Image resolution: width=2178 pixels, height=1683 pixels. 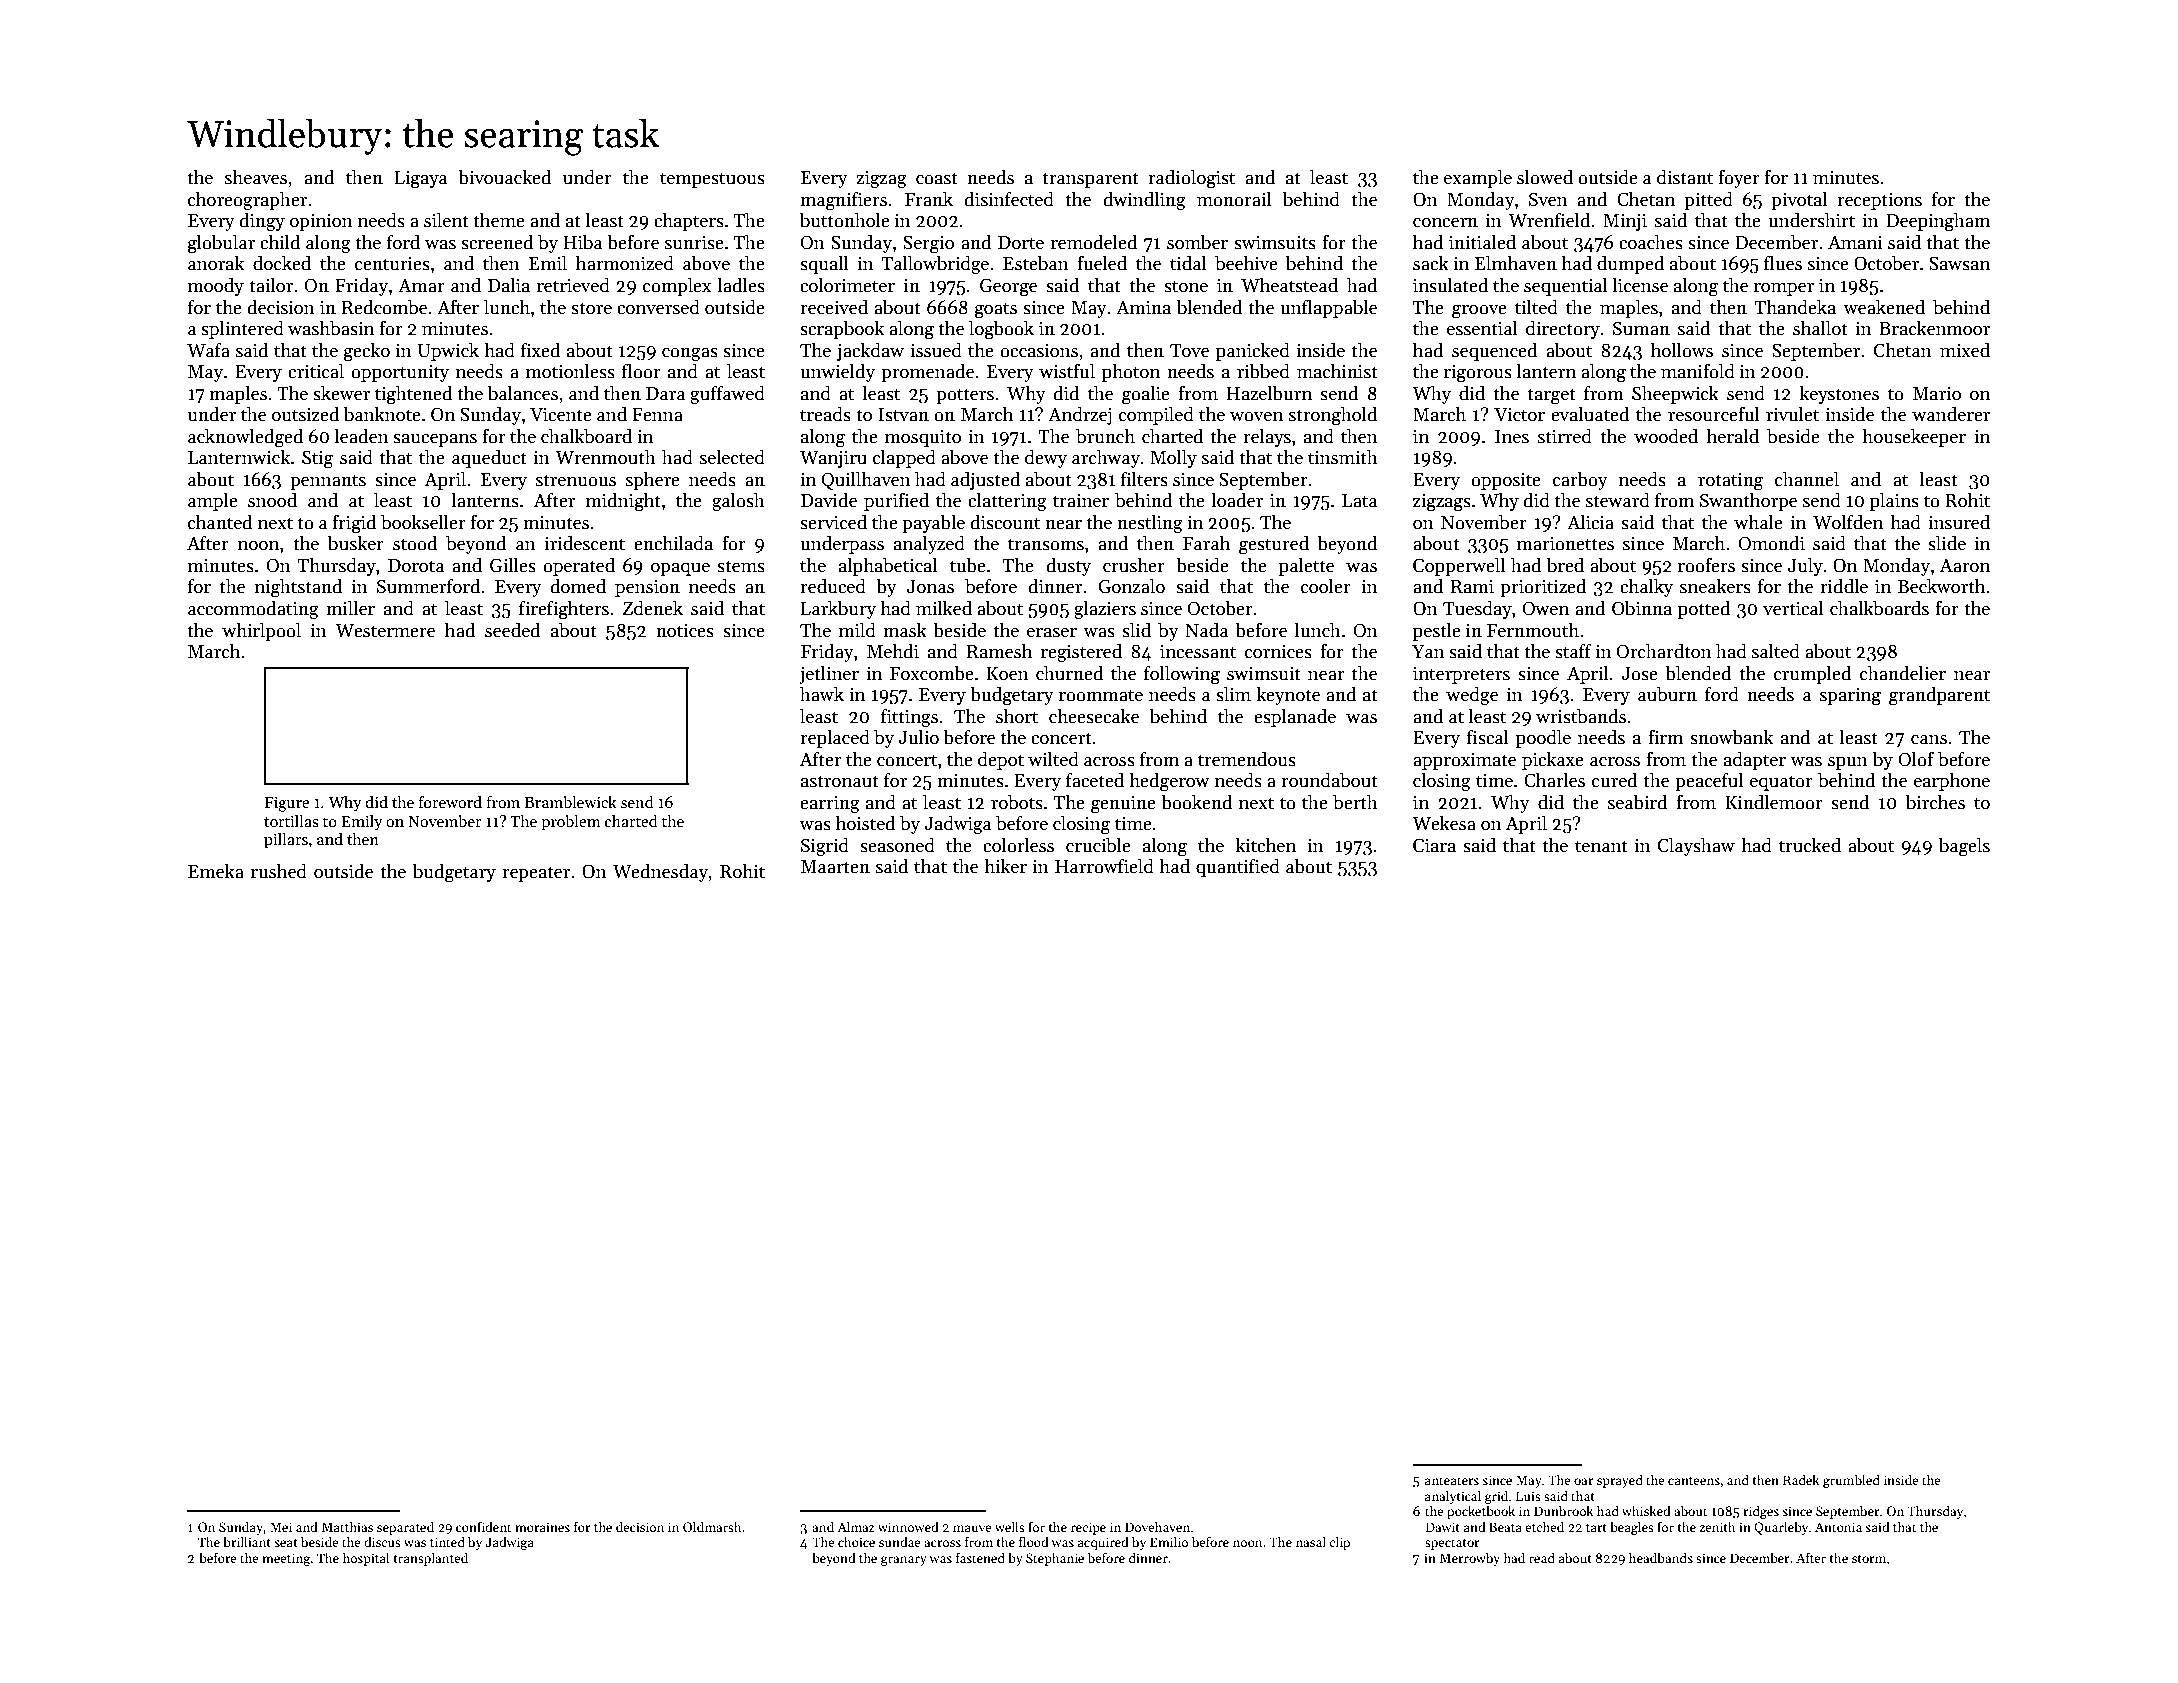 I want to click on repeater, so click(x=536, y=874).
